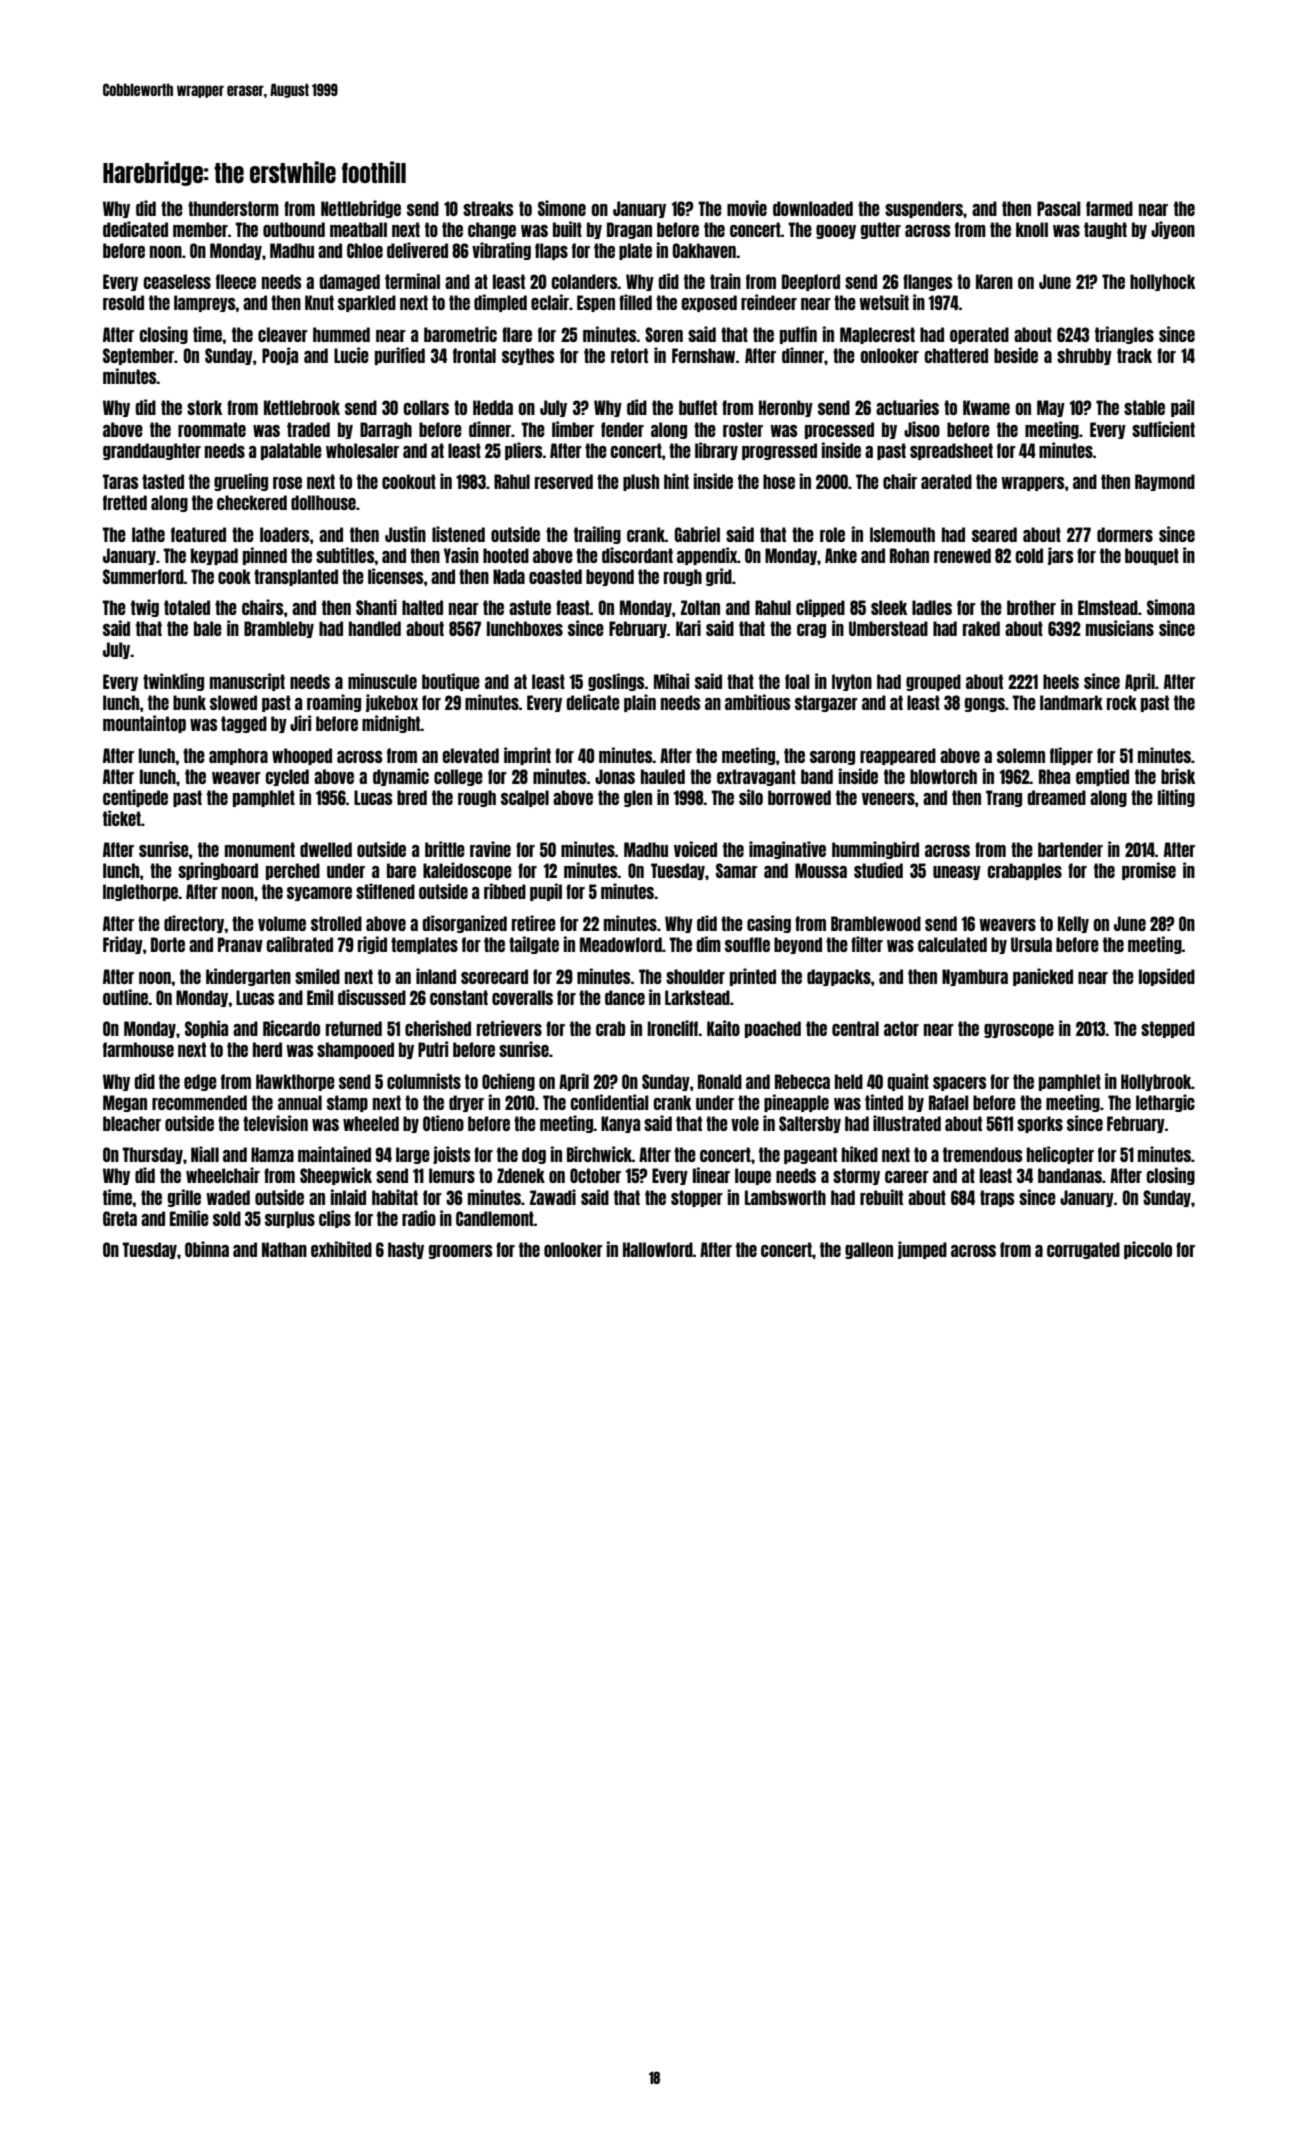 Image resolution: width=1298 pixels, height=2138 pixels. Describe the element at coordinates (719, 577) in the screenshot. I see `grid` at that location.
